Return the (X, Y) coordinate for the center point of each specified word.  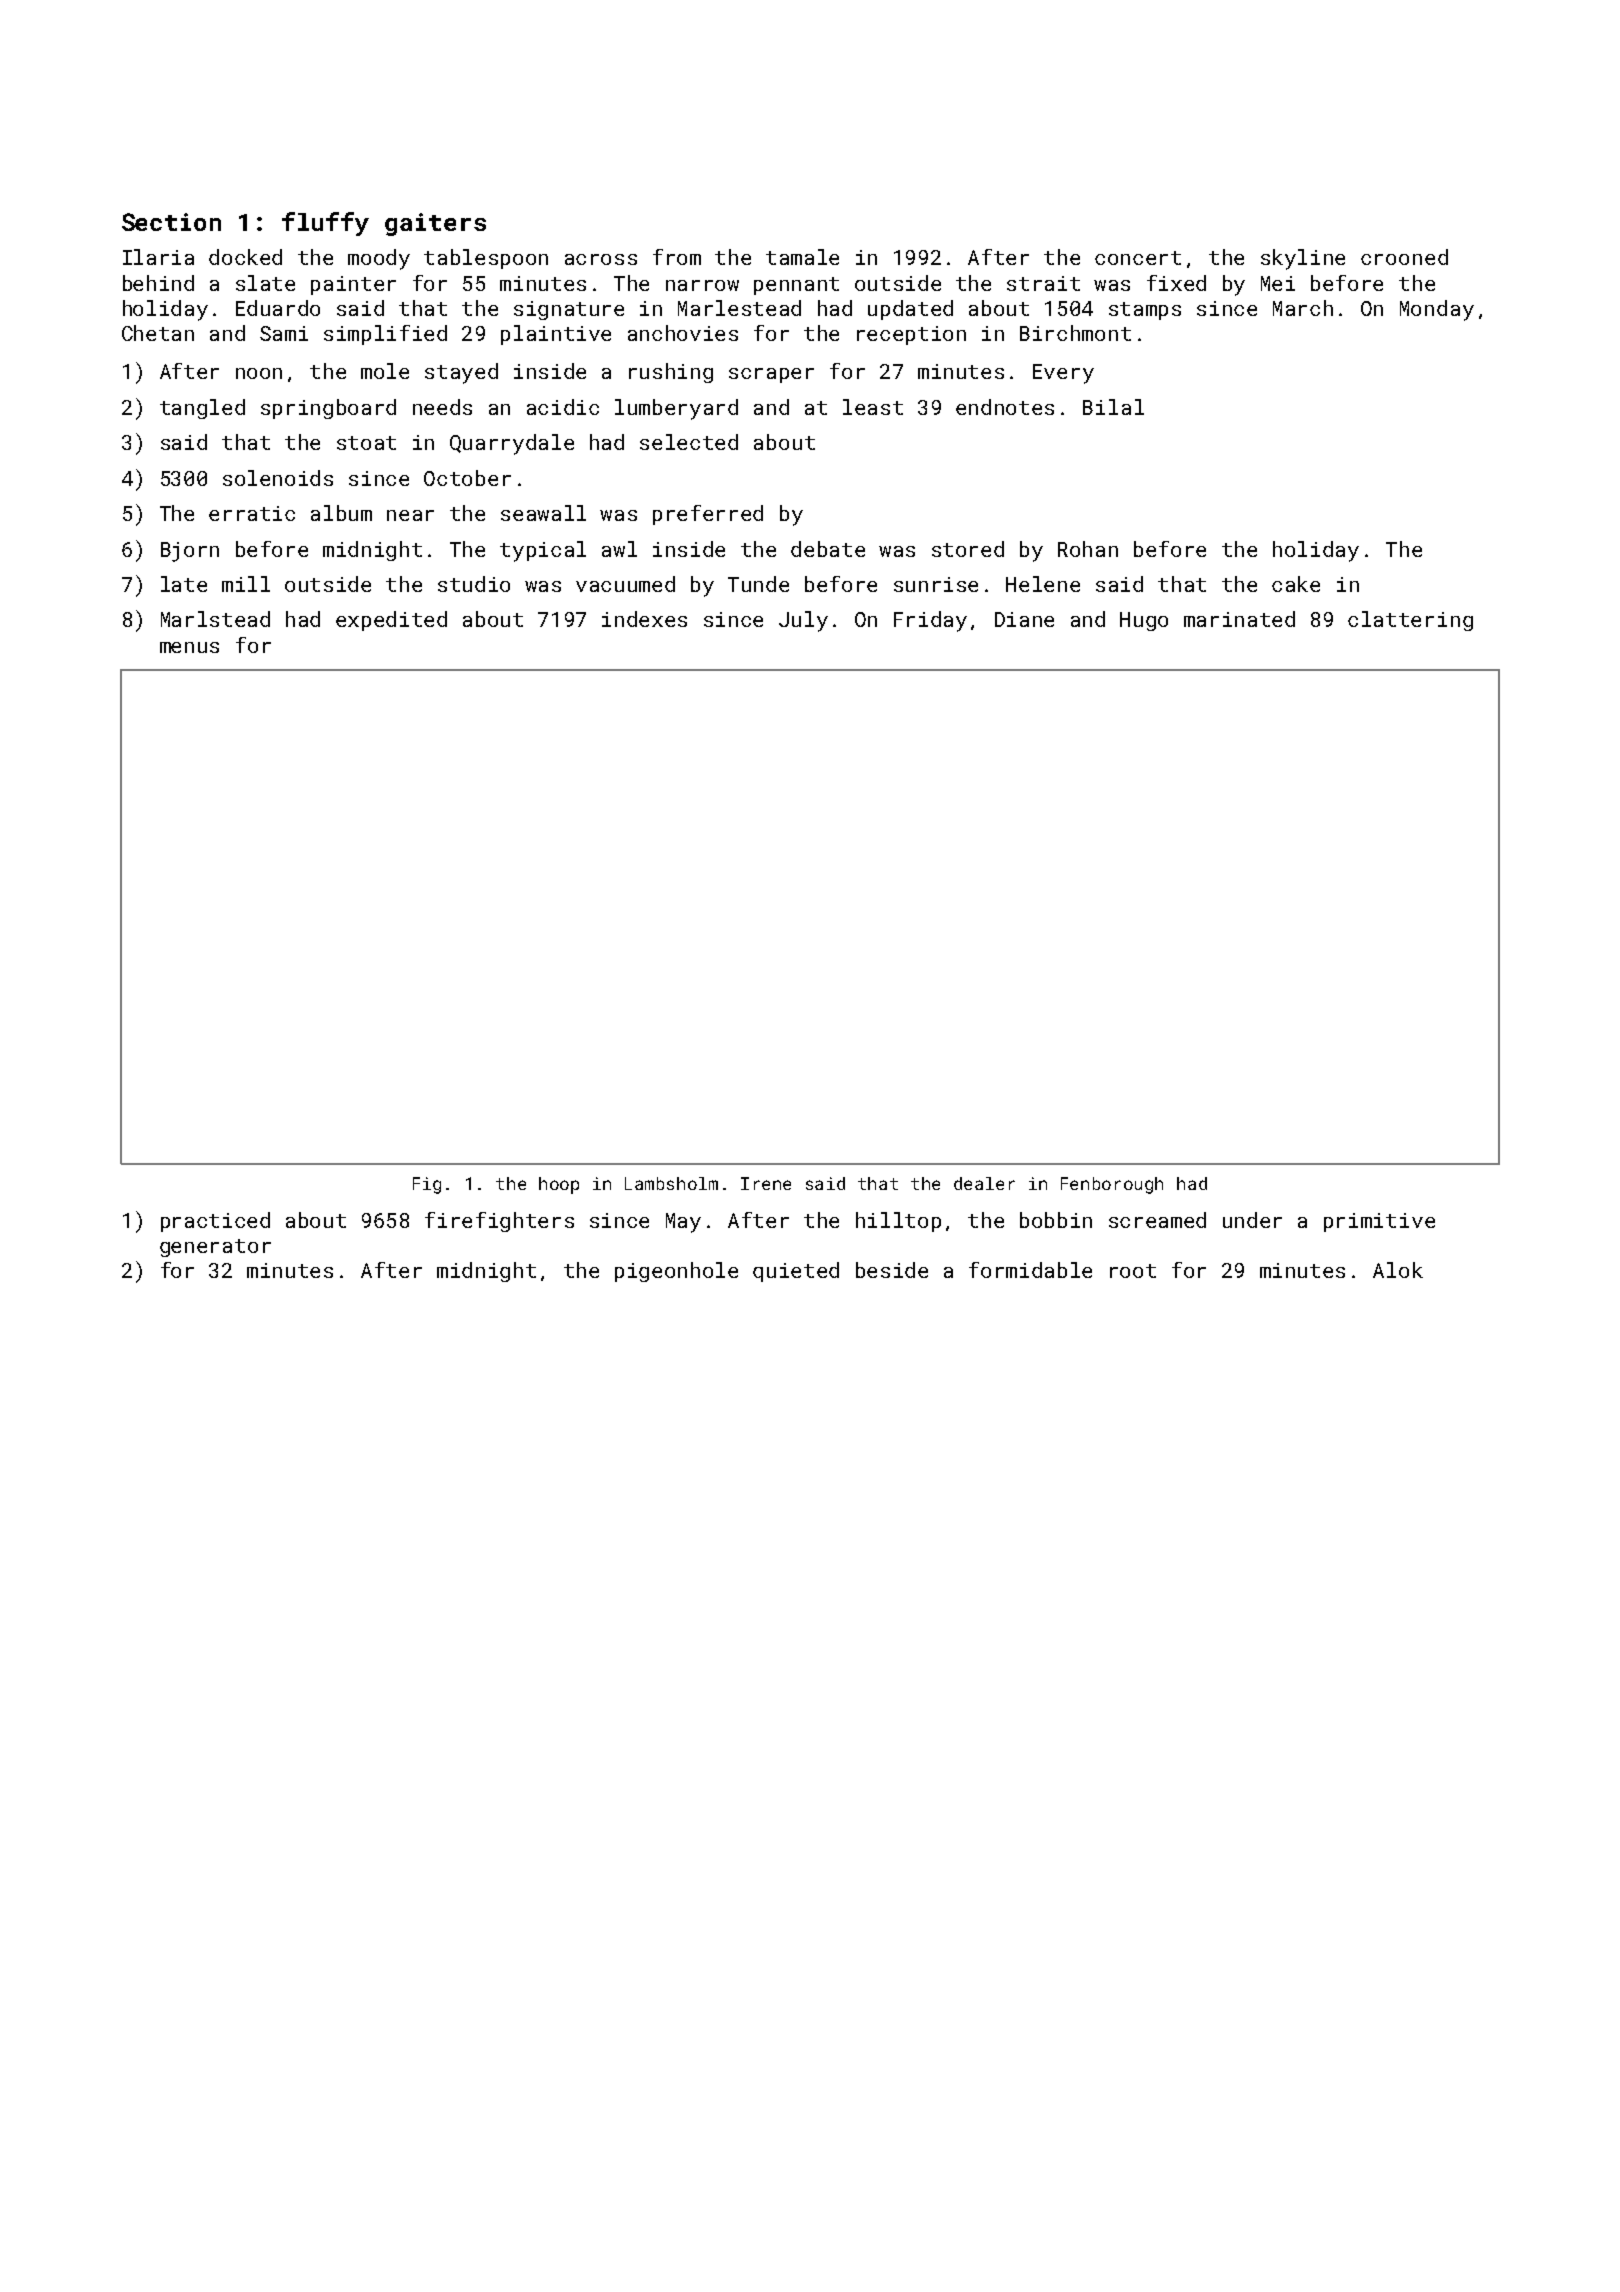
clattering (1410, 621)
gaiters (435, 224)
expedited (391, 621)
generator (215, 1248)
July (803, 621)
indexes (644, 619)
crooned (1404, 257)
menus (189, 647)
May (683, 1223)
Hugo (1144, 621)
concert (1138, 258)
